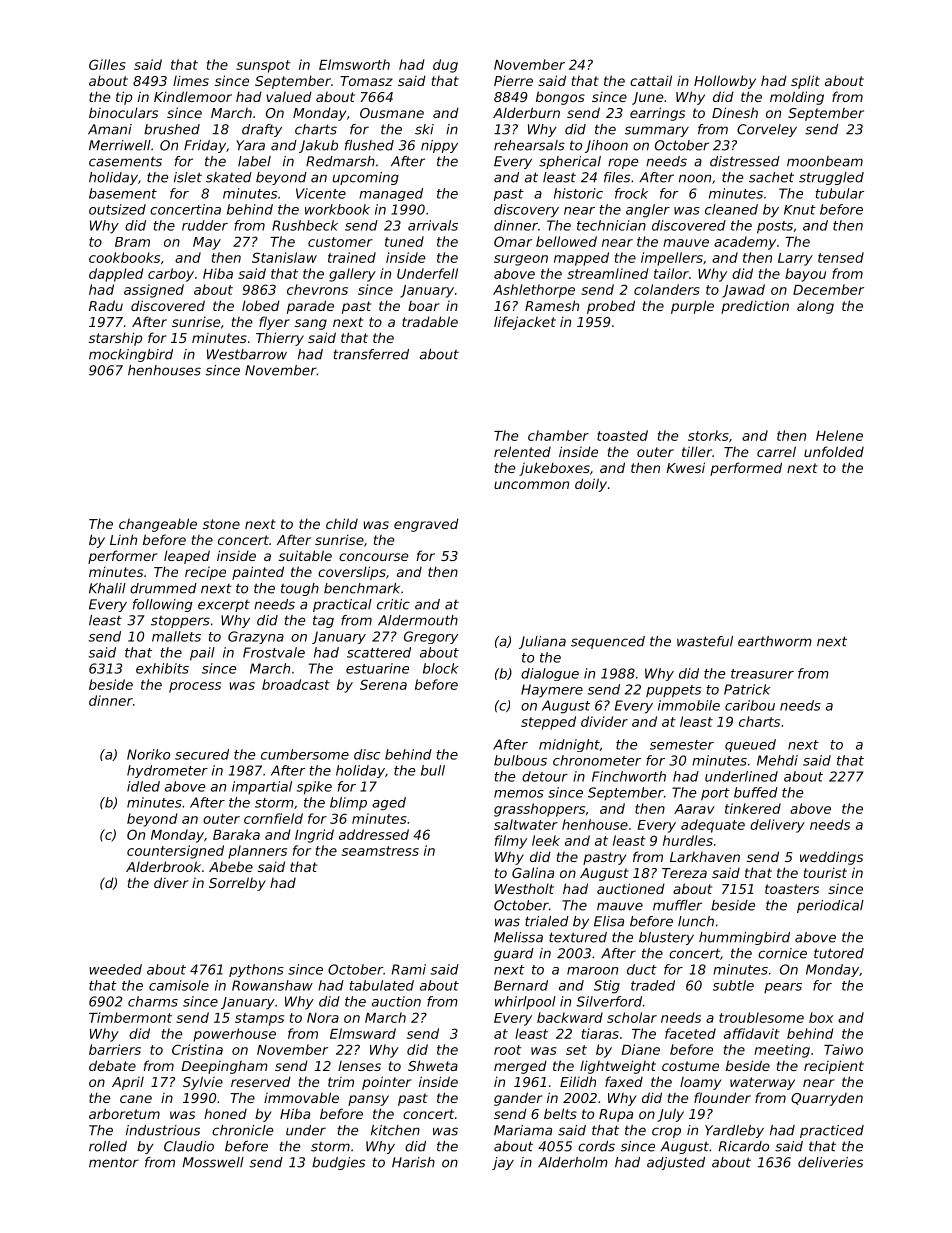 The image size is (952, 1233). I want to click on ski, so click(424, 129).
